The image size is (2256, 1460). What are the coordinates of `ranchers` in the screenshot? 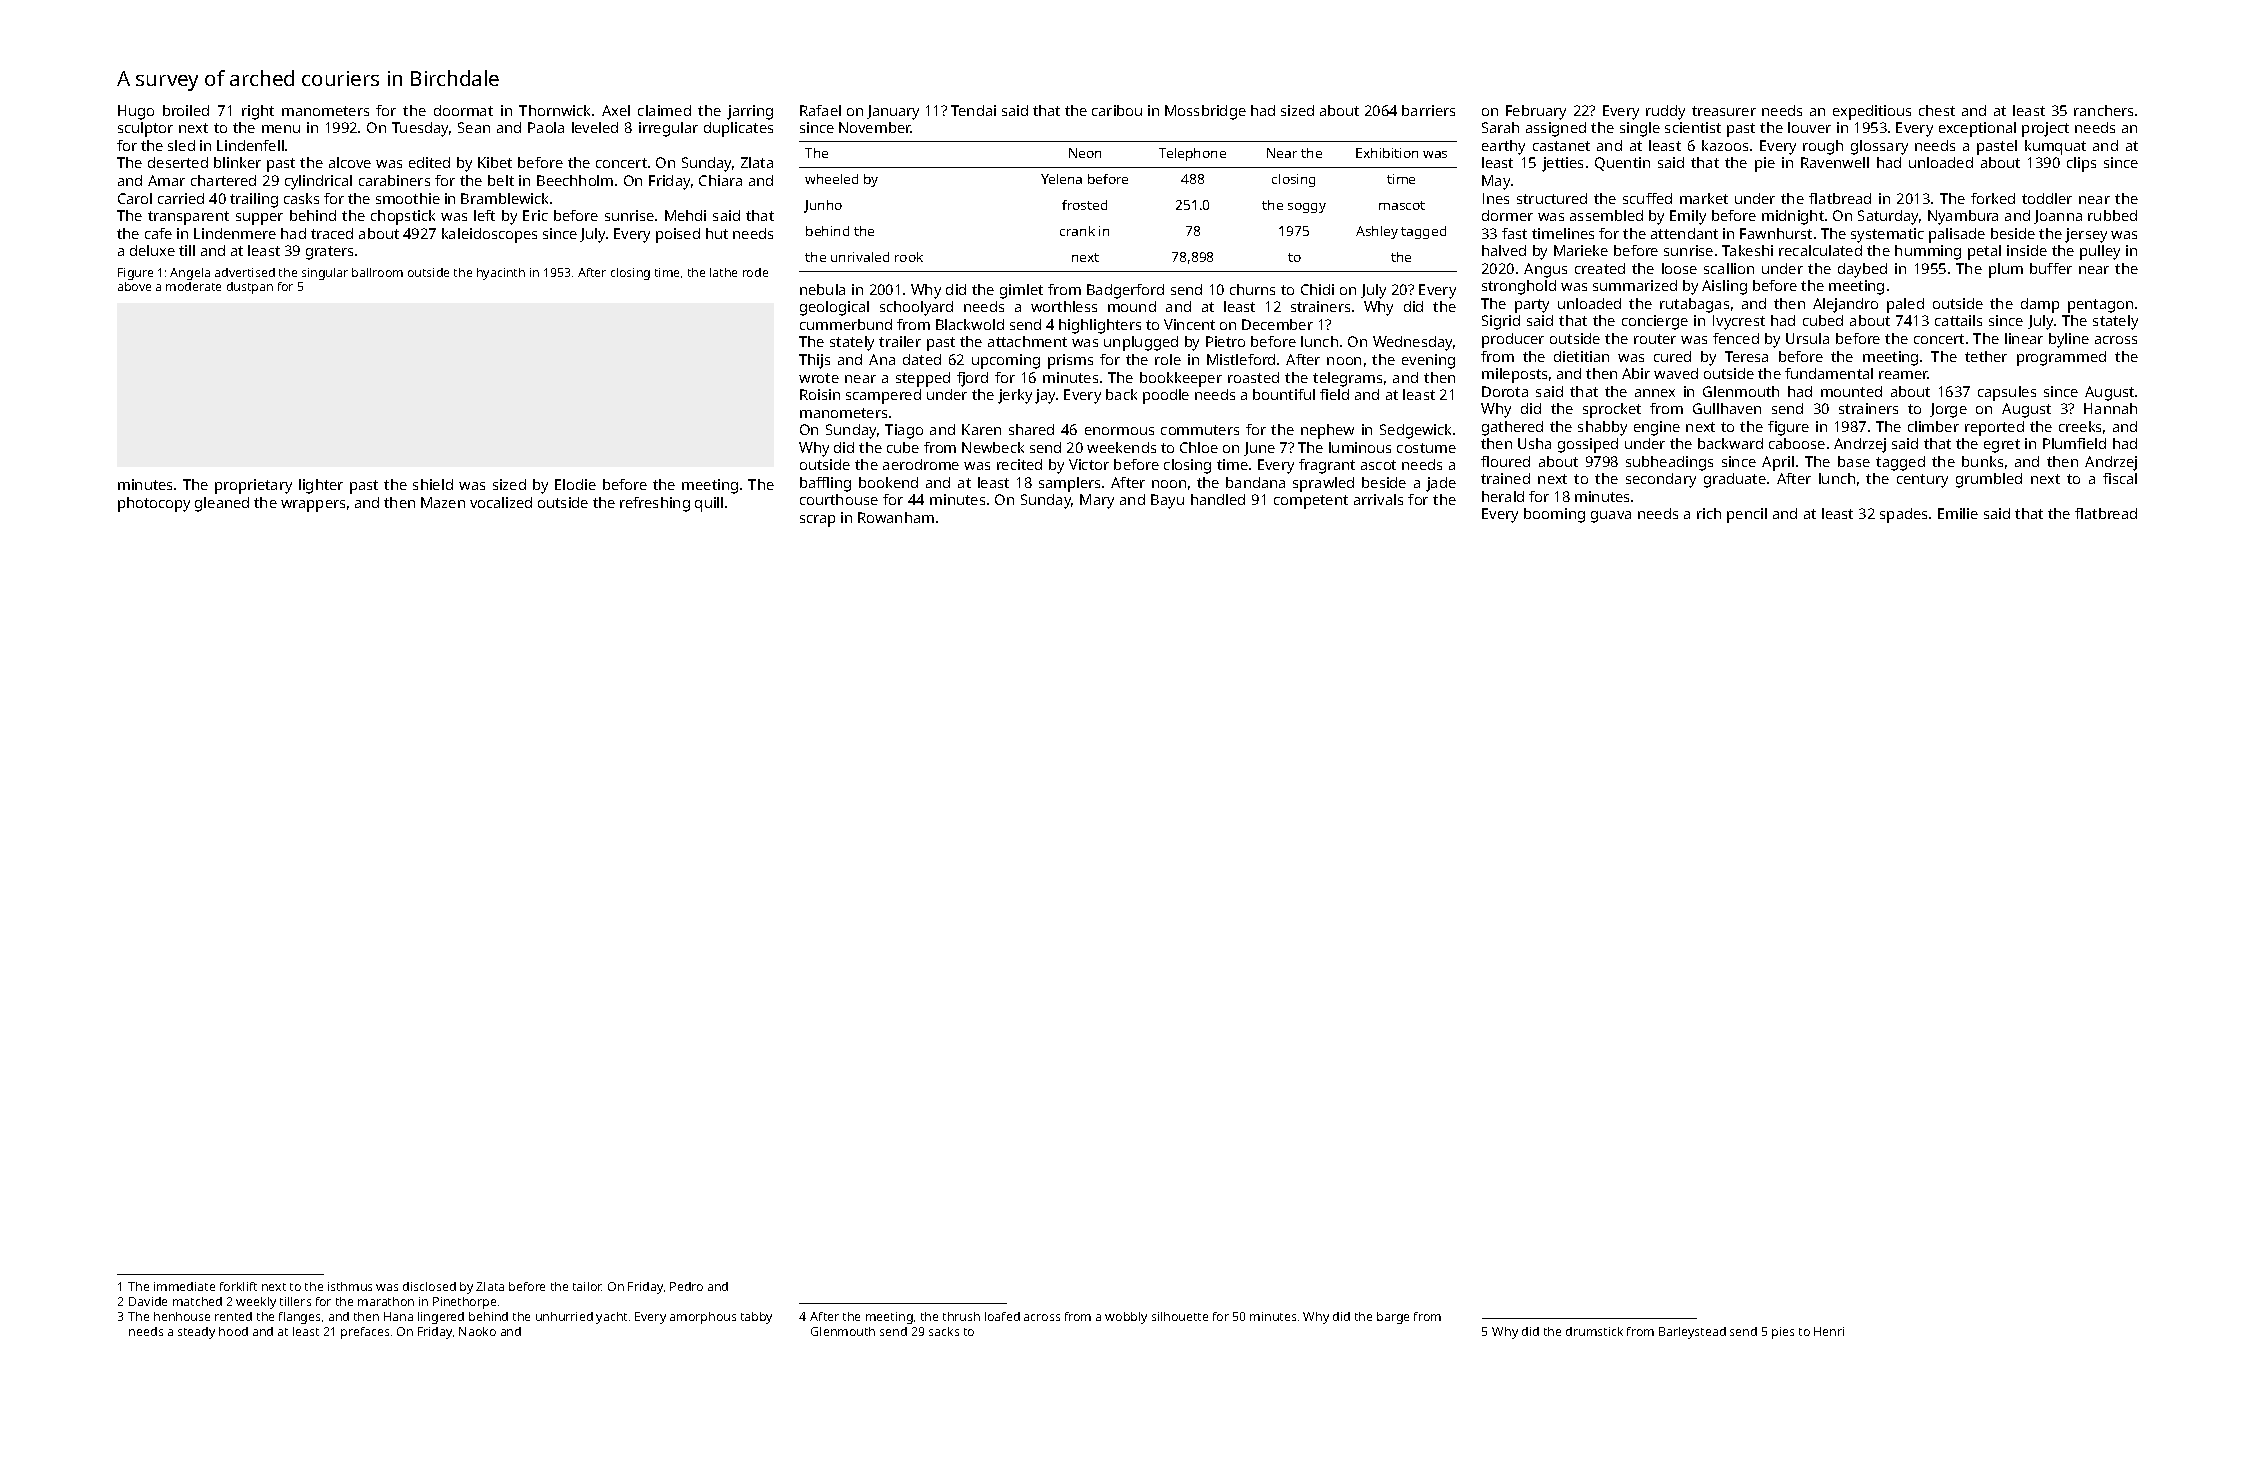 It's located at (2103, 110).
